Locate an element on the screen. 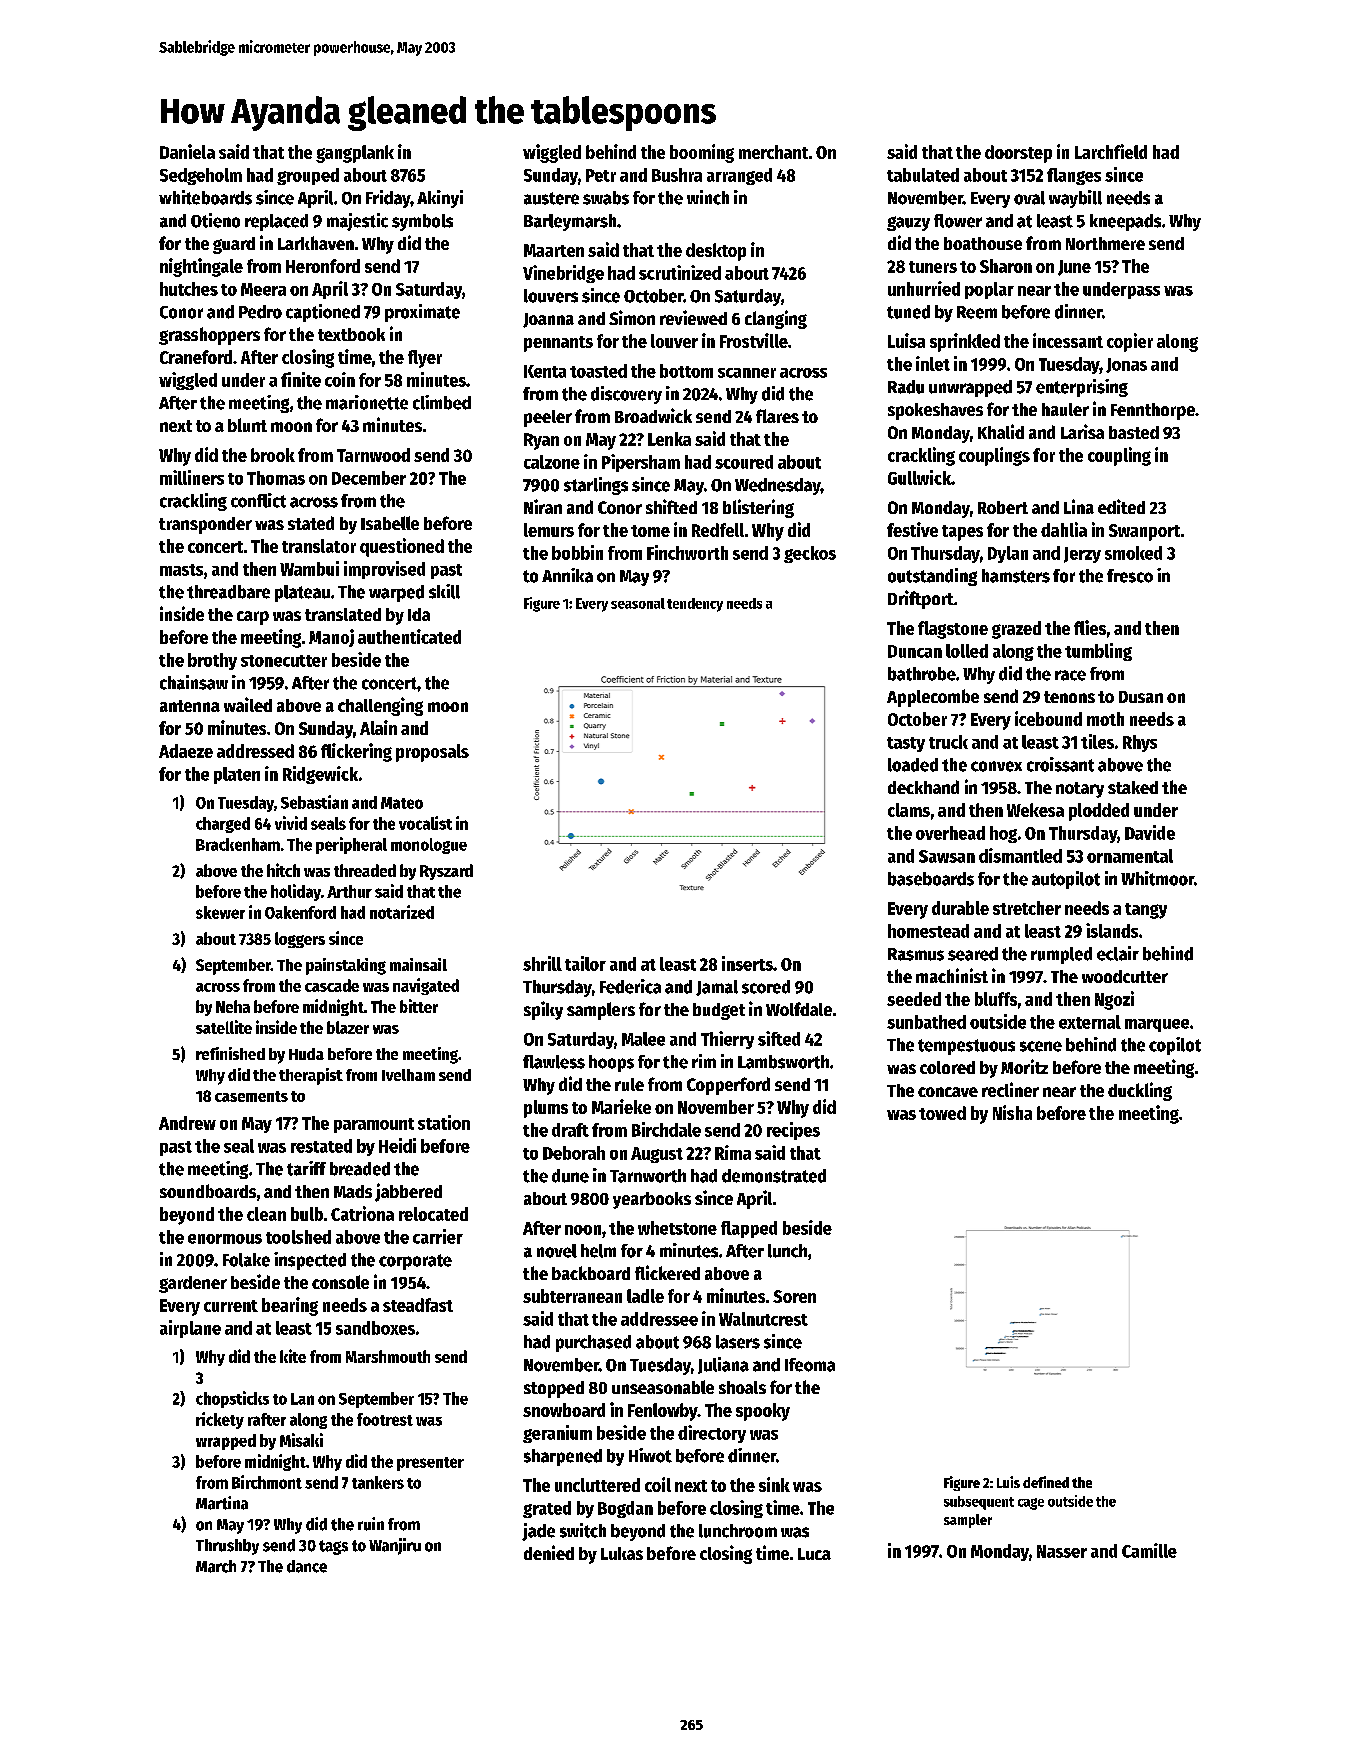 The width and height of the screenshot is (1361, 1761). Sebastian is located at coordinates (314, 802).
